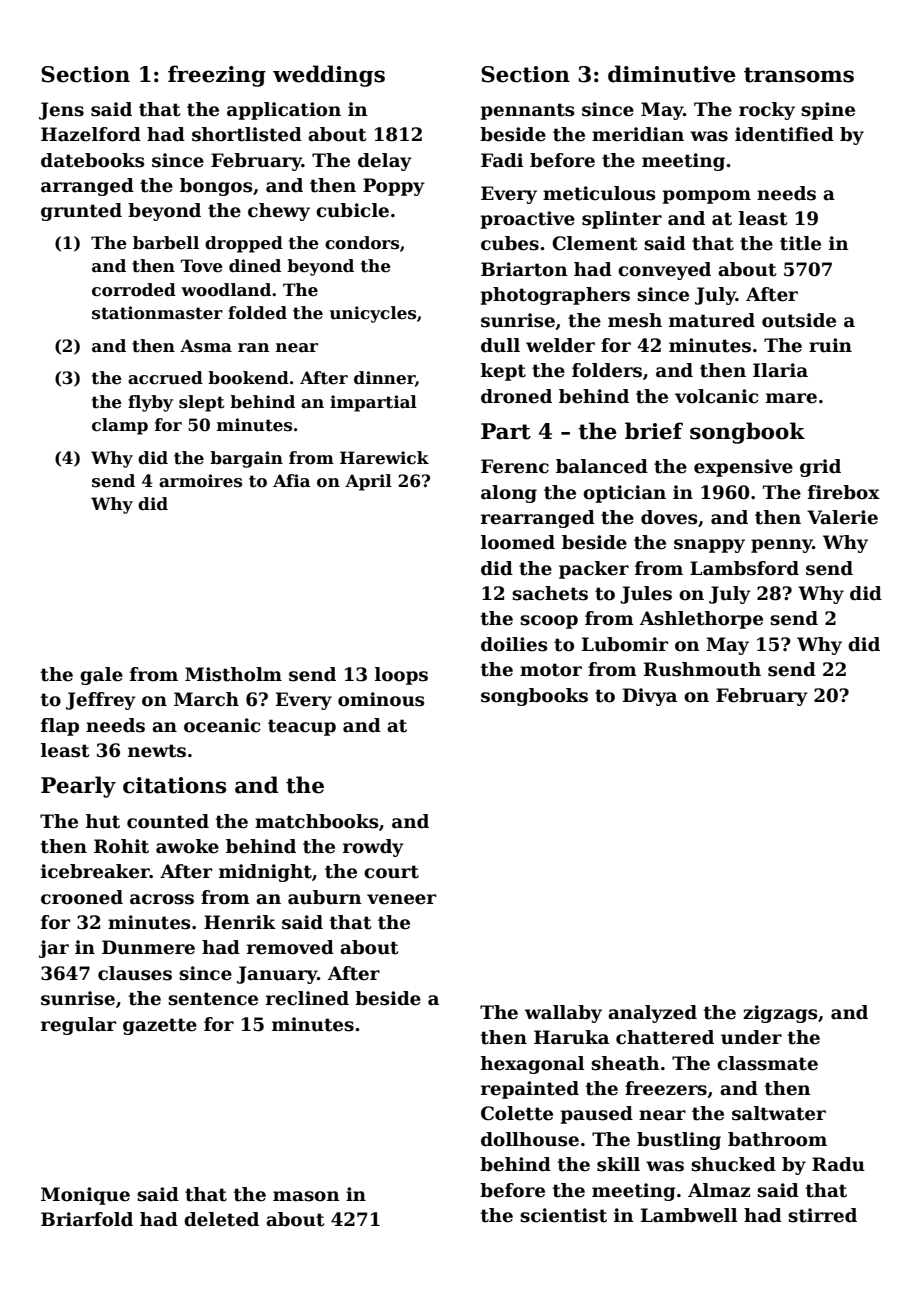 This screenshot has width=924, height=1308. What do you see at coordinates (563, 1215) in the screenshot?
I see `scientist` at bounding box center [563, 1215].
